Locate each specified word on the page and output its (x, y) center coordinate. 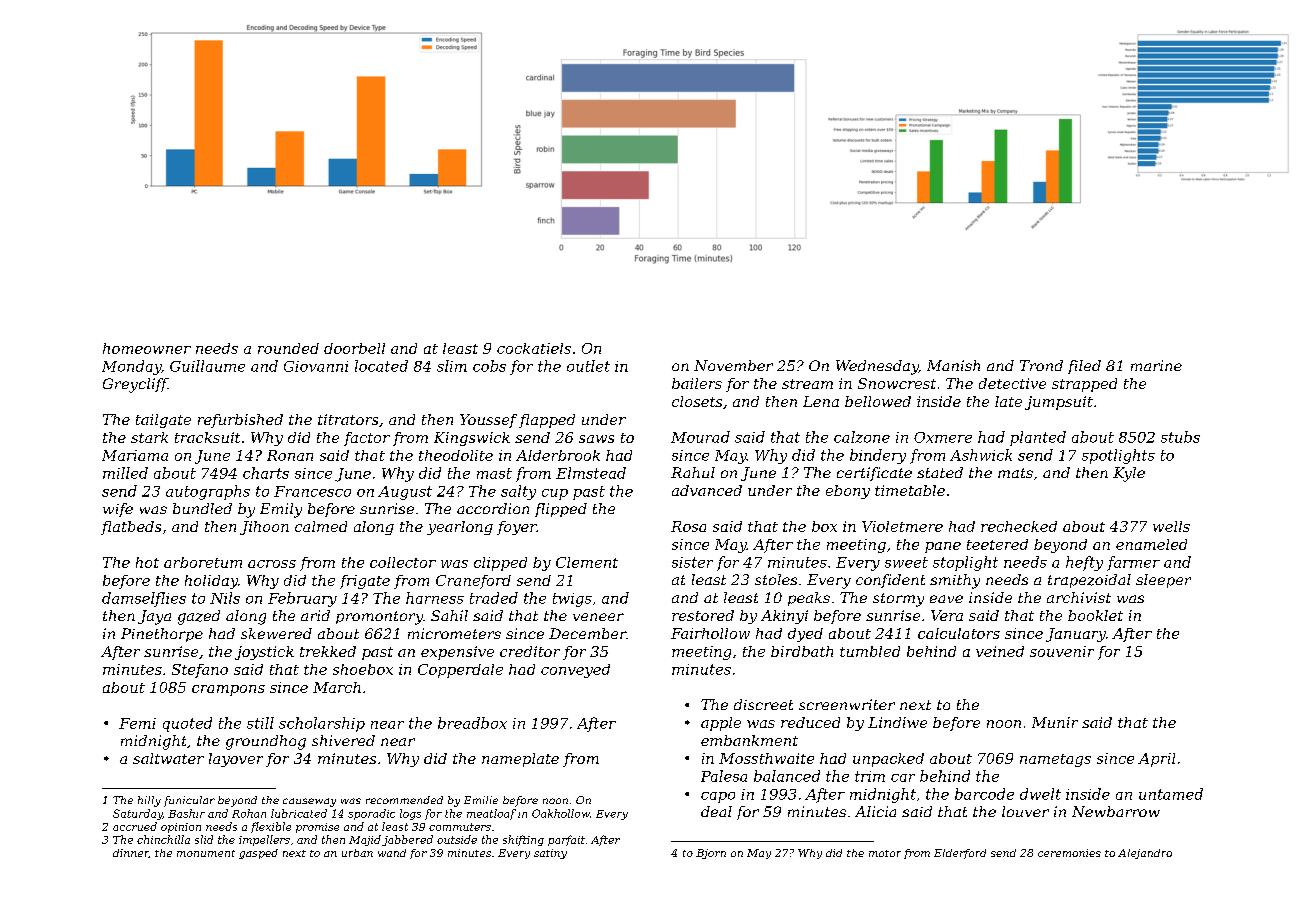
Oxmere (943, 437)
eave (946, 599)
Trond (1041, 365)
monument (206, 853)
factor (367, 439)
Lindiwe (897, 722)
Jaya (154, 617)
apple (721, 724)
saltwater (168, 758)
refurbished (240, 421)
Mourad (700, 437)
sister (692, 562)
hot (147, 562)
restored (703, 615)
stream (807, 384)
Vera (947, 615)
